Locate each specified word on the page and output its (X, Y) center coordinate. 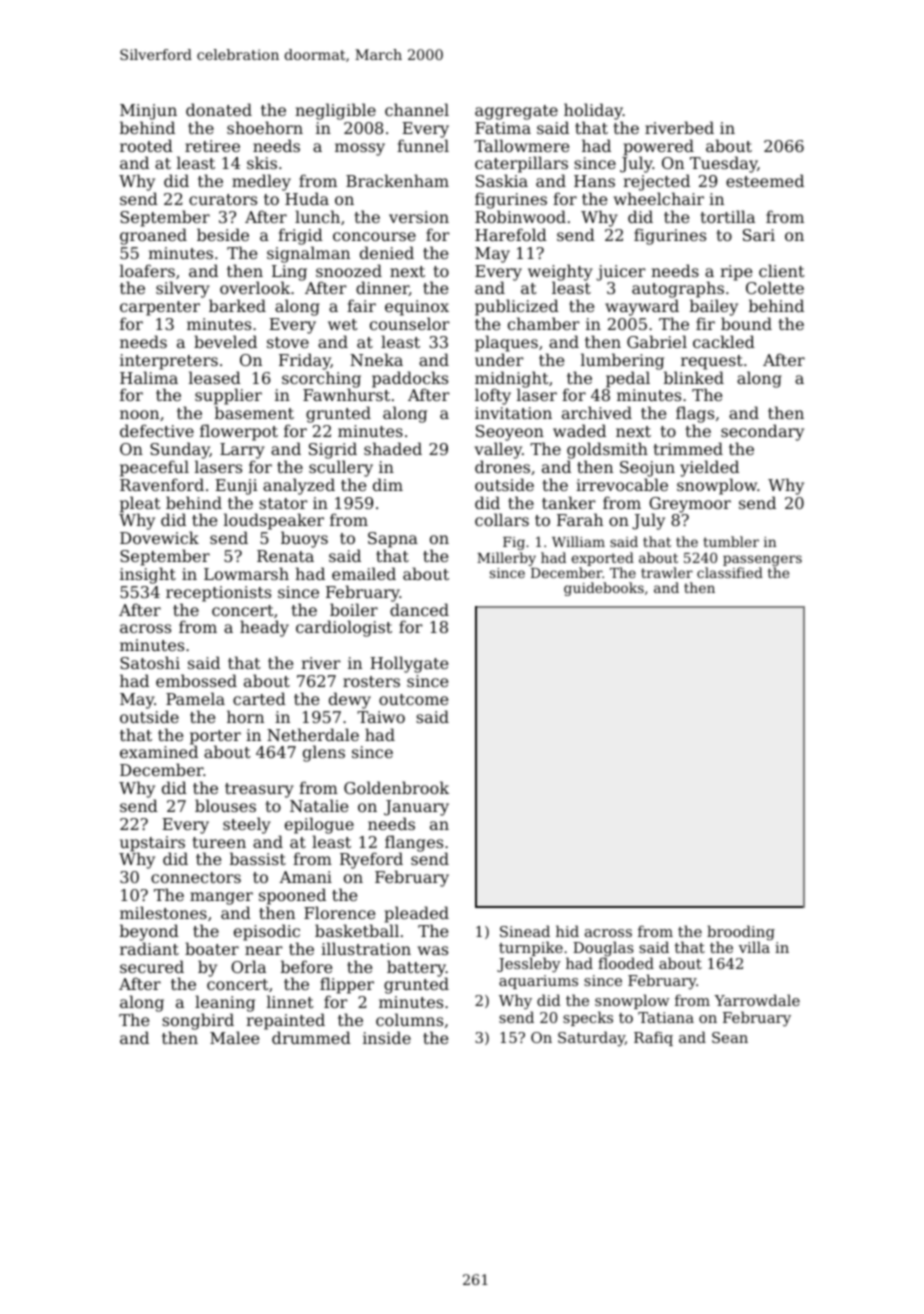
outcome (413, 699)
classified (730, 572)
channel (417, 109)
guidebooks (604, 589)
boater (212, 948)
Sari (759, 235)
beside (223, 234)
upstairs (153, 844)
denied (387, 252)
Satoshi (150, 662)
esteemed (765, 181)
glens (324, 753)
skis (262, 162)
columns (409, 1019)
